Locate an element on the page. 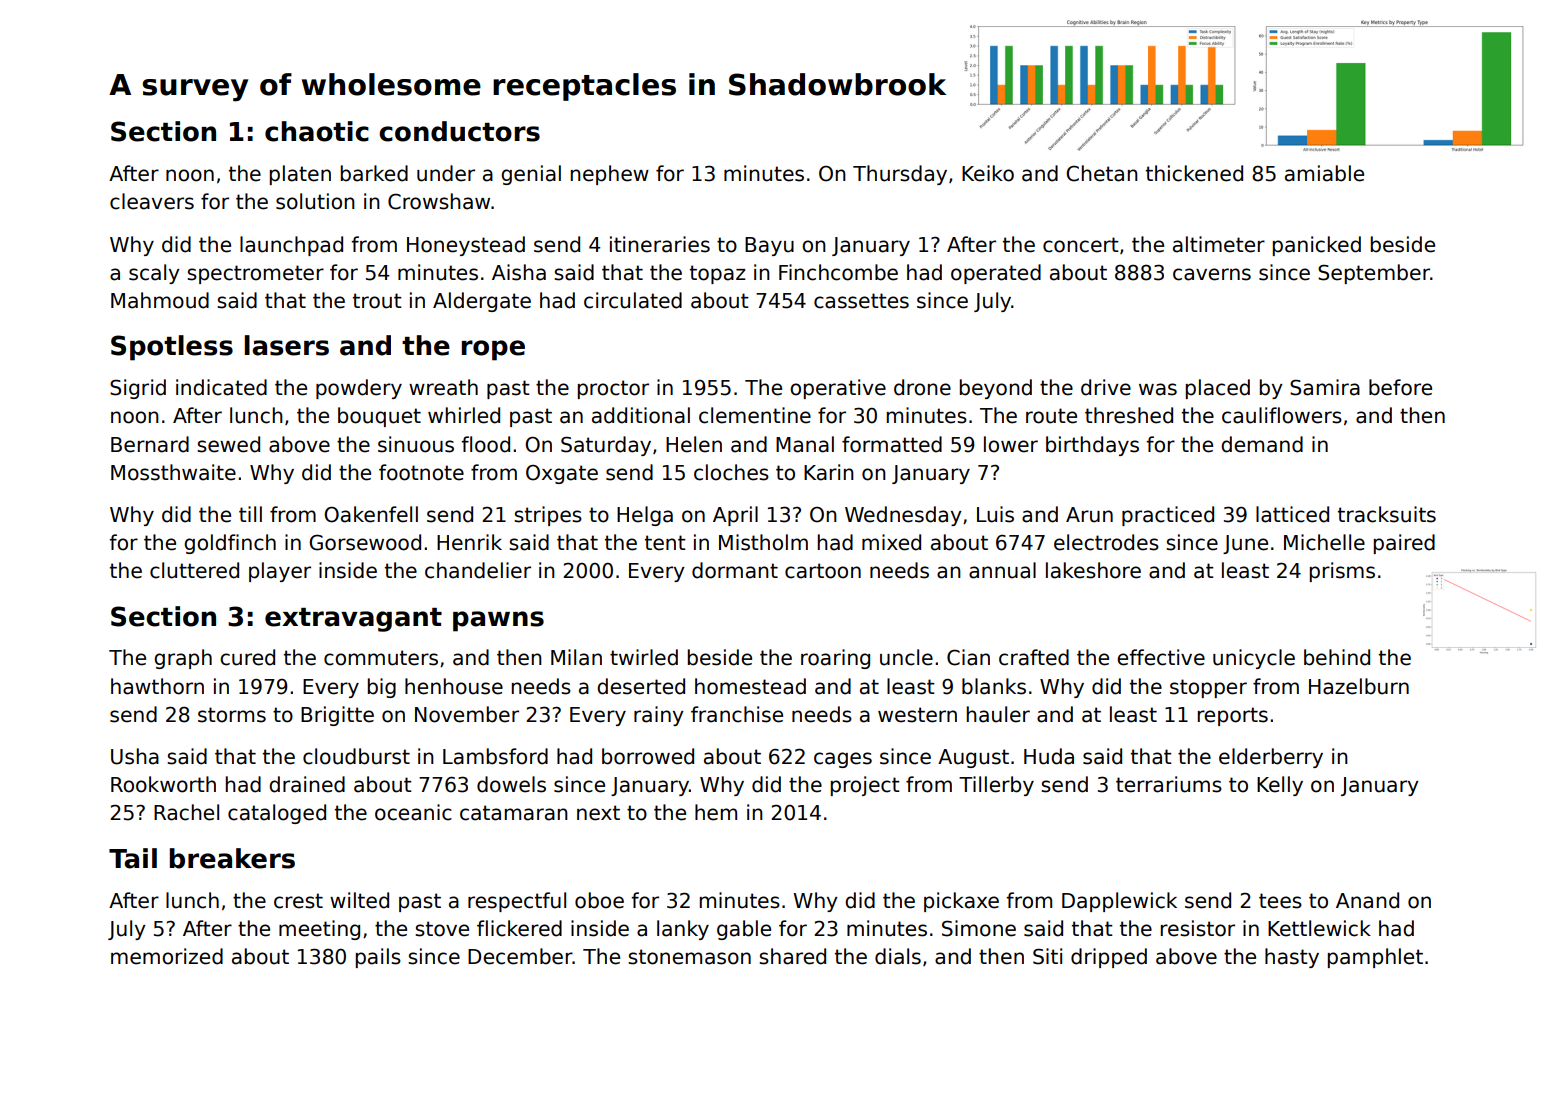  cassettes is located at coordinates (861, 301).
